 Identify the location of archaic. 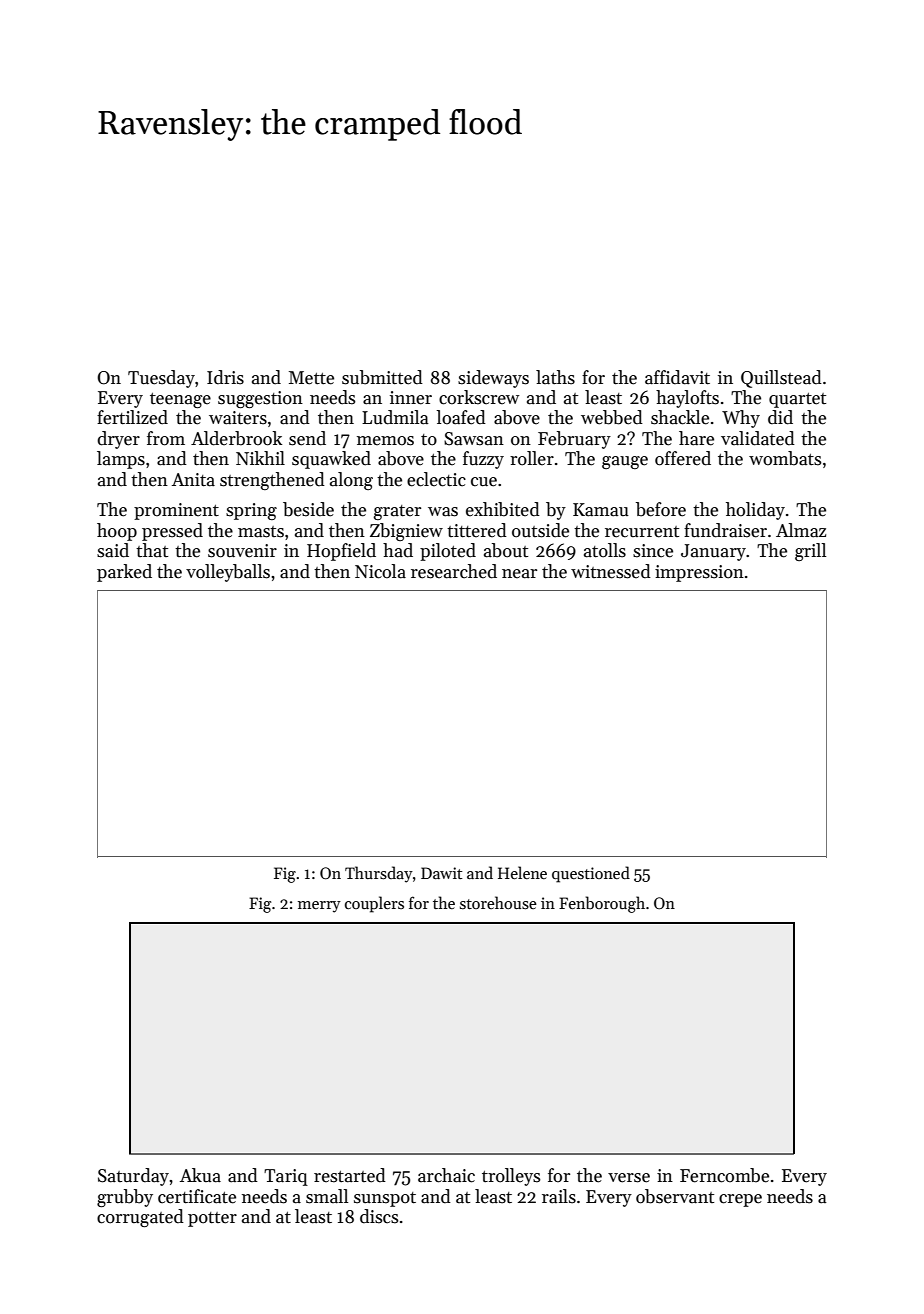
(446, 1175).
